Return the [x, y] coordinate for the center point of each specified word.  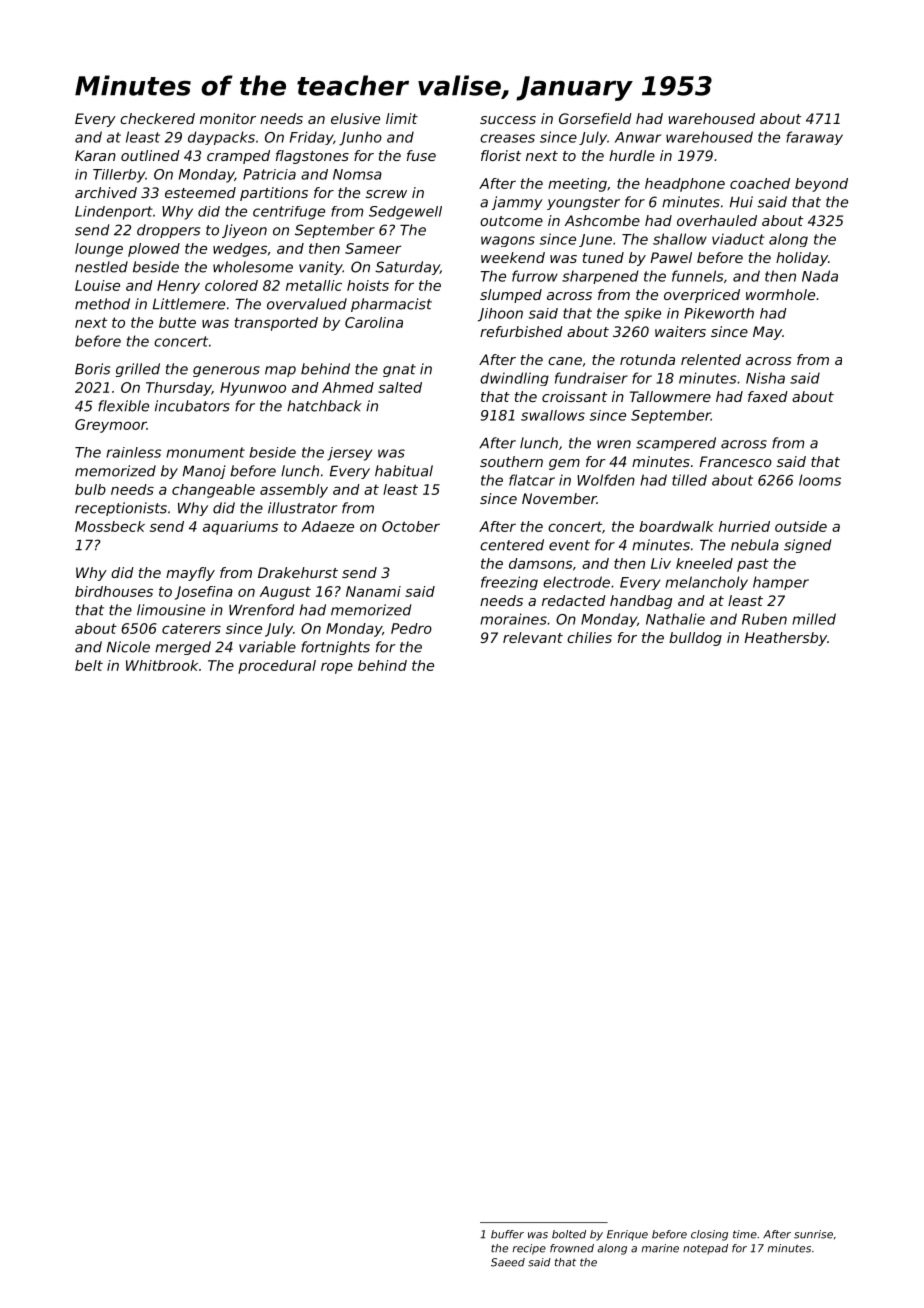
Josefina [204, 593]
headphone [685, 185]
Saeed [508, 1262]
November [559, 498]
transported [276, 324]
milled [814, 619]
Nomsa [357, 174]
